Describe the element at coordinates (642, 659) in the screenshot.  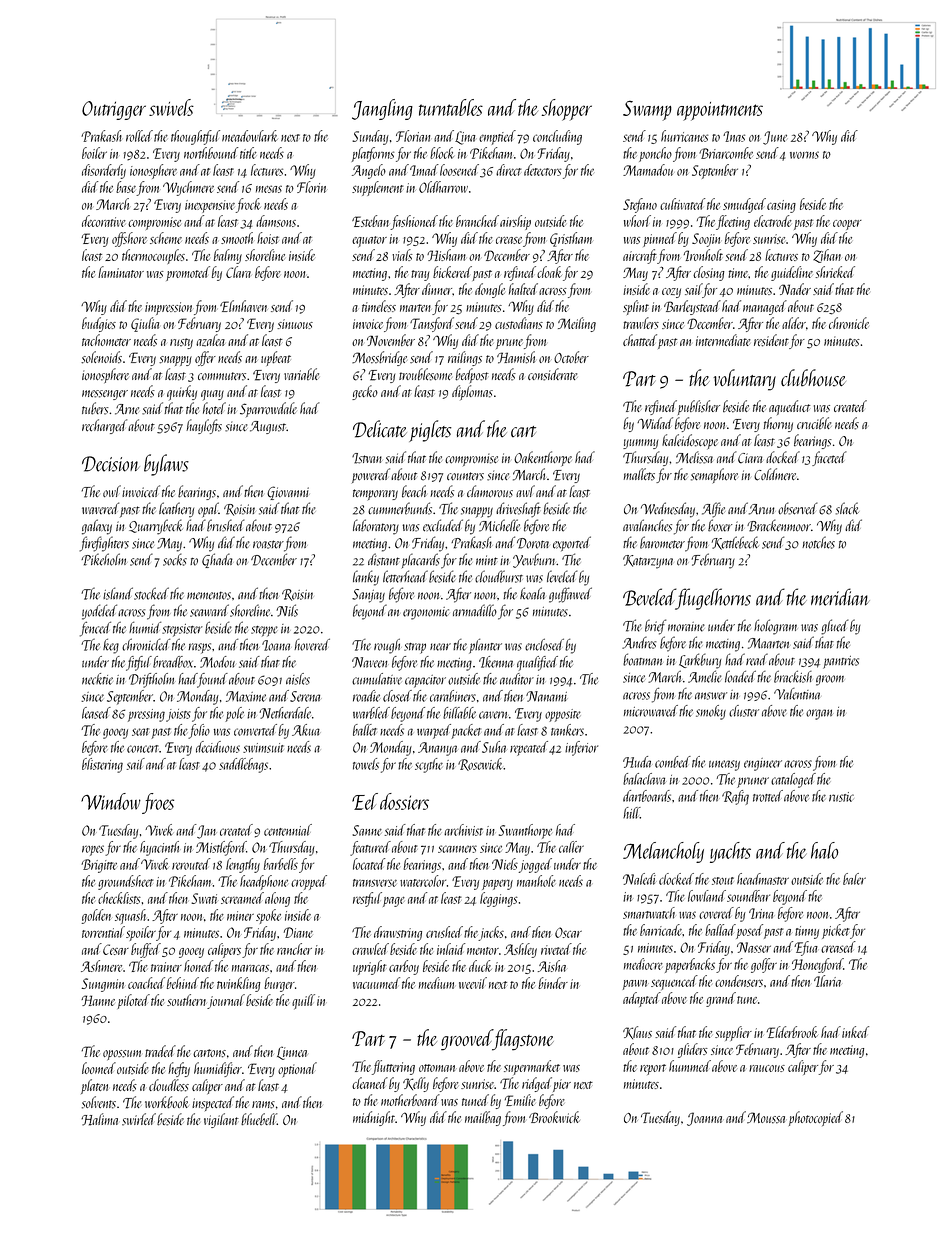
I see `boatman` at that location.
